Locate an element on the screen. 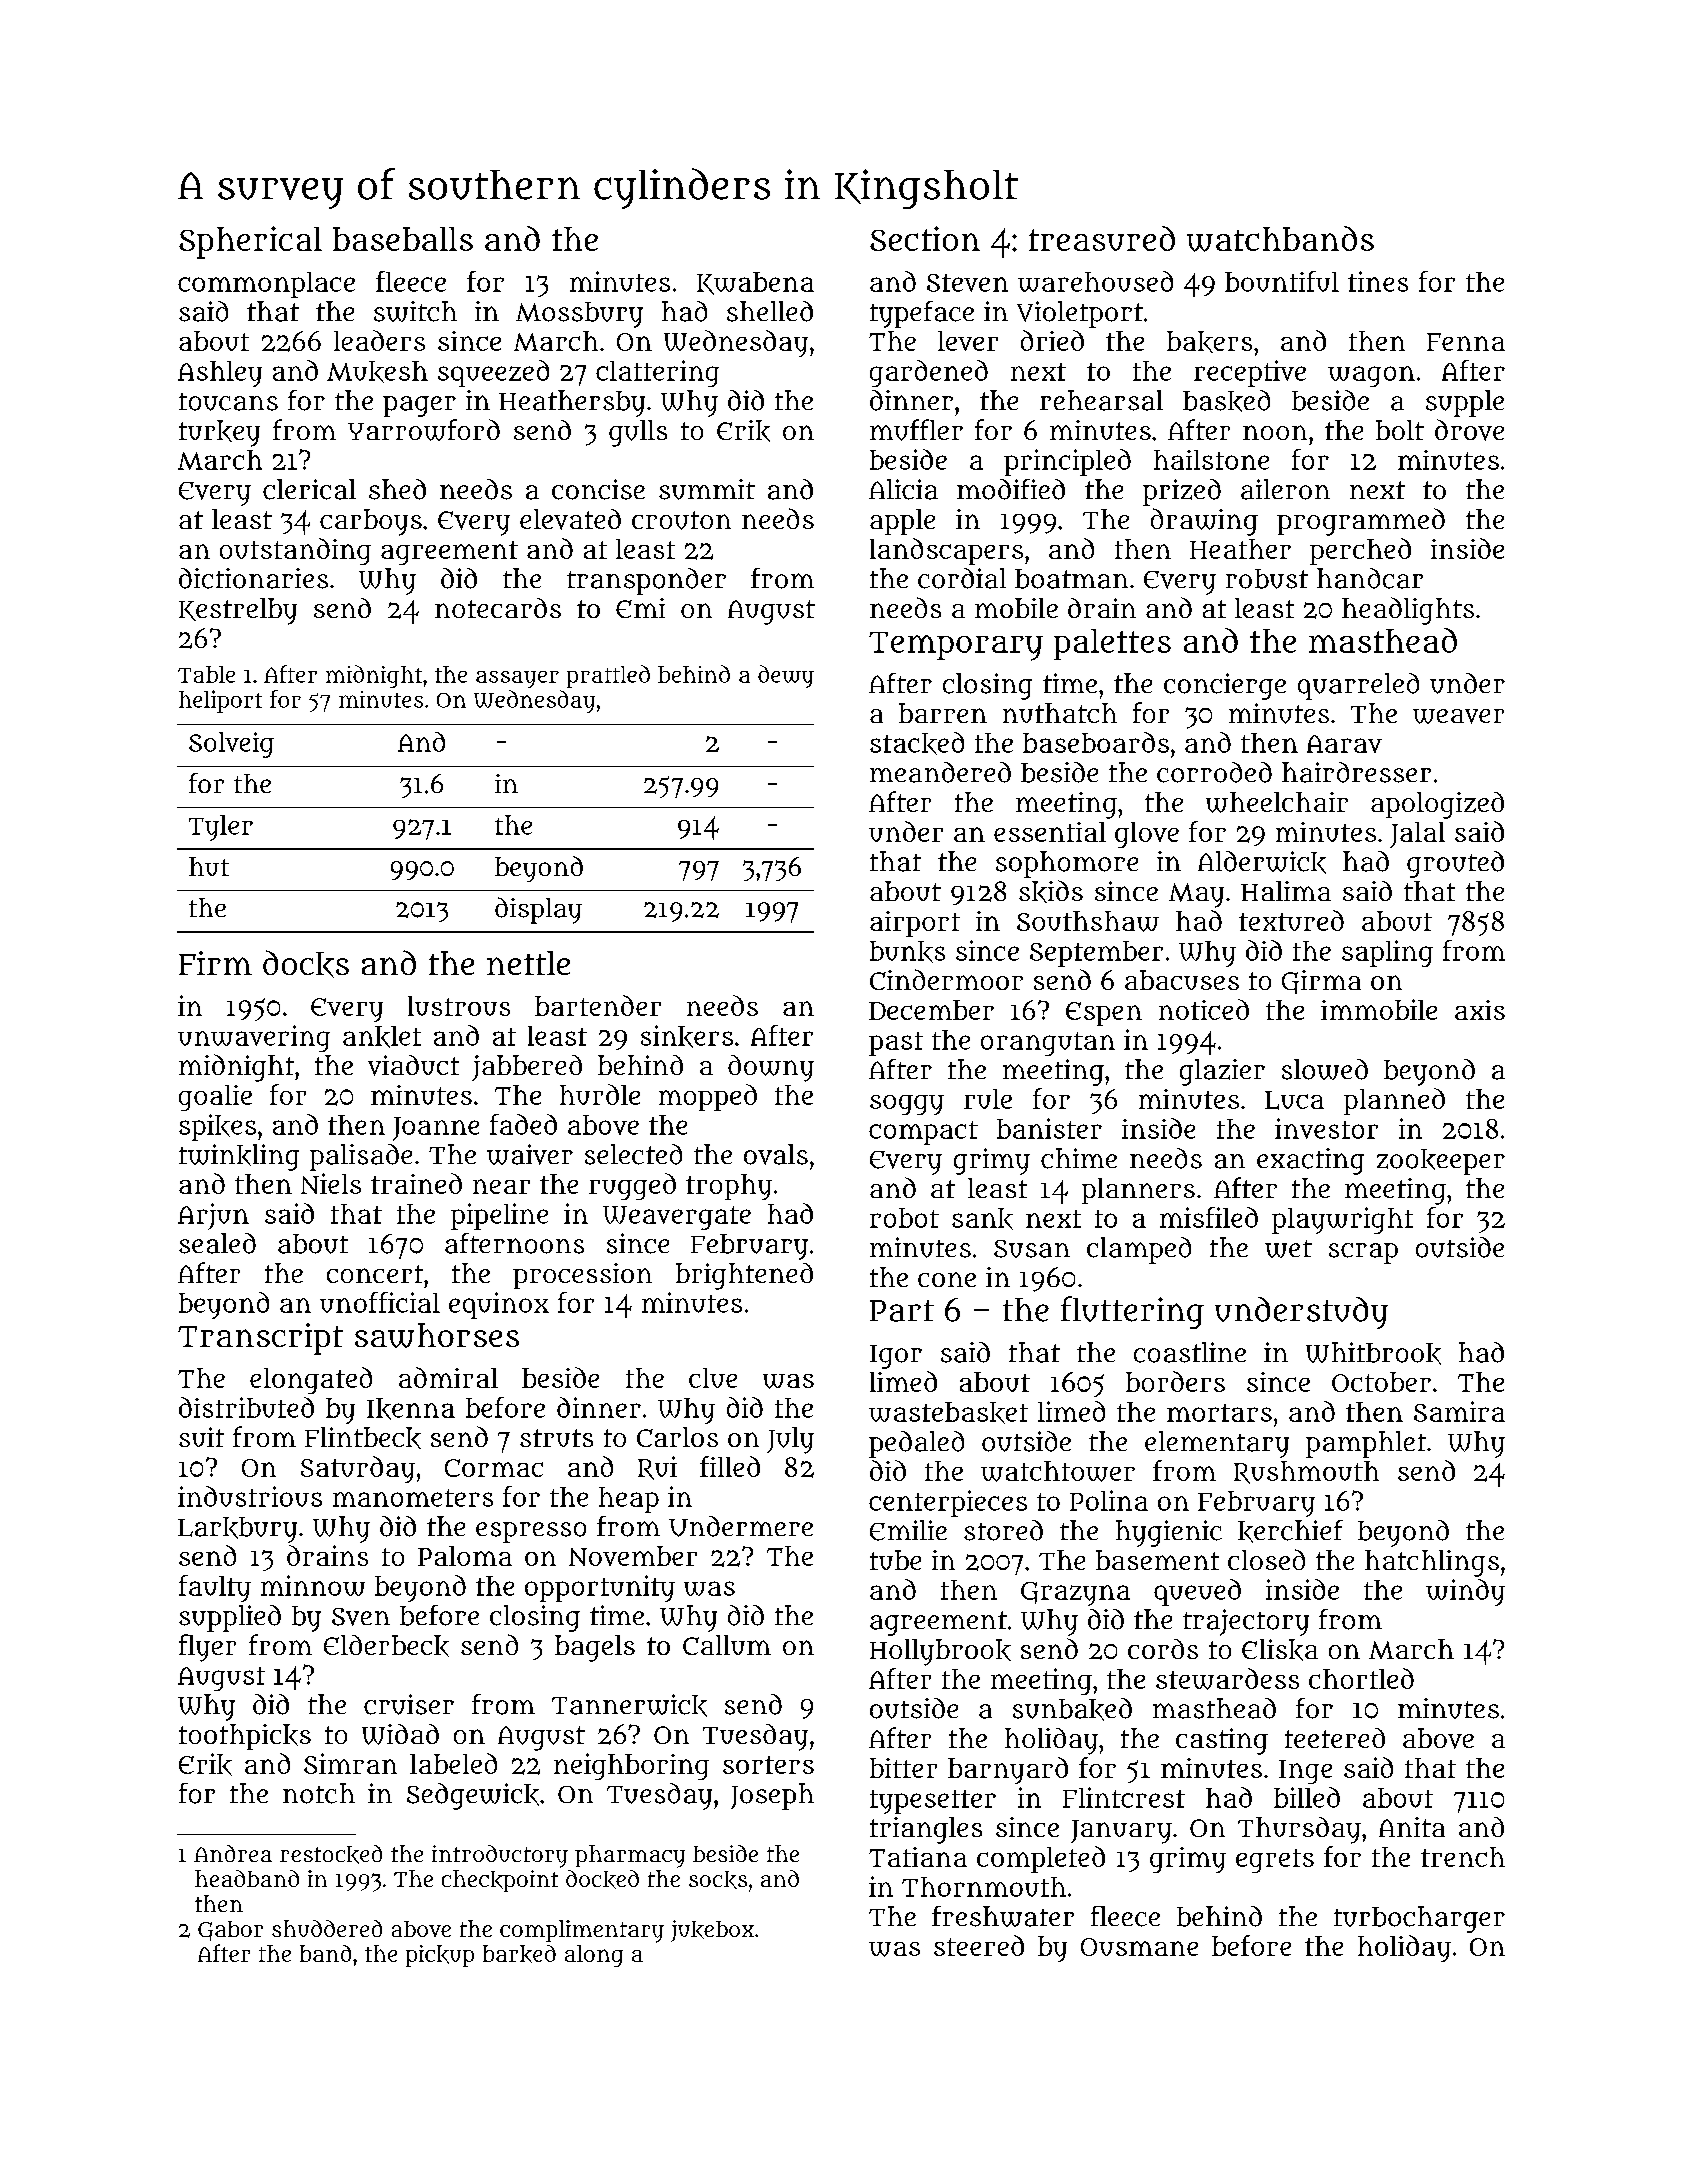  jukebox is located at coordinates (712, 1931).
